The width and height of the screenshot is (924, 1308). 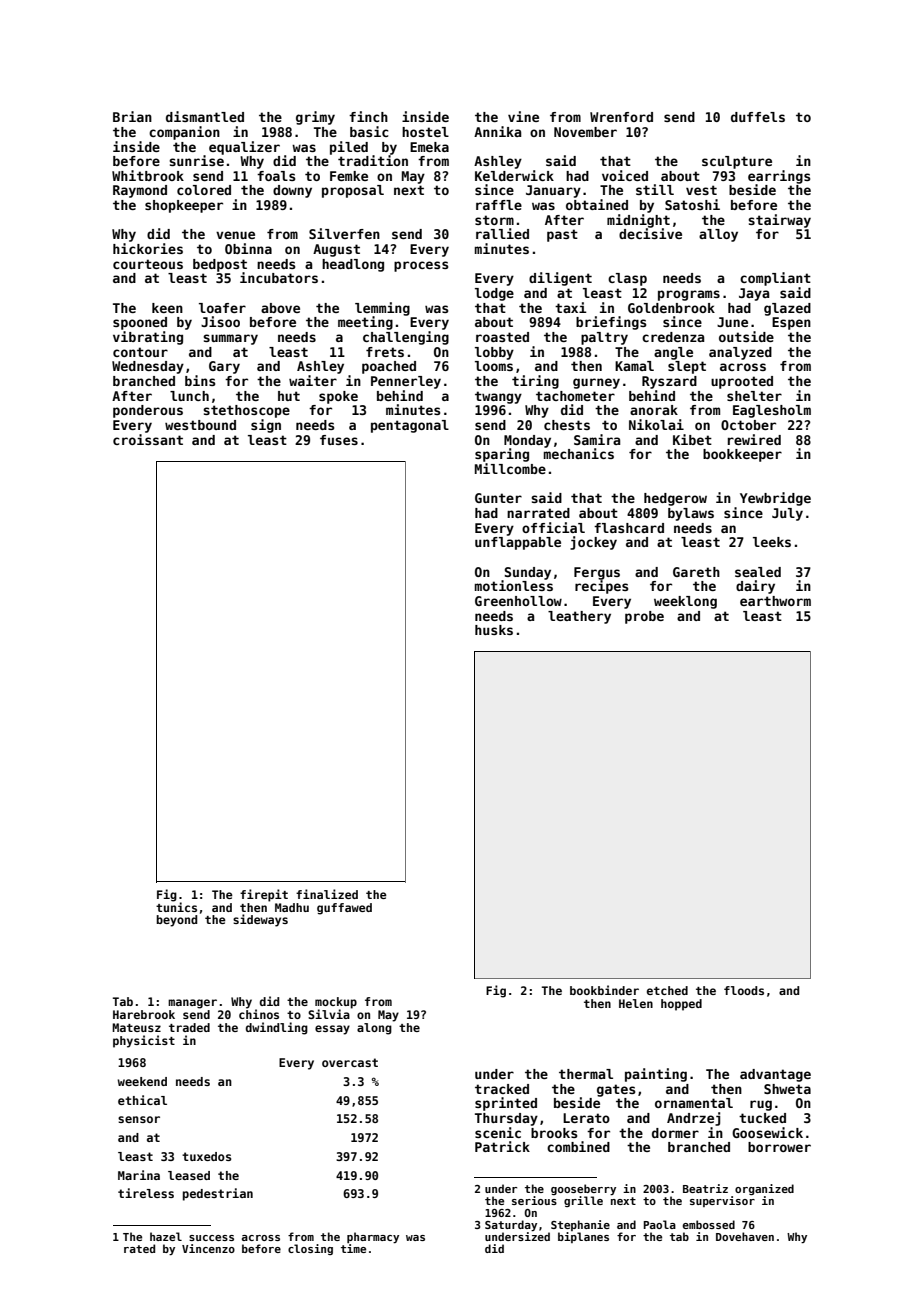 What do you see at coordinates (604, 990) in the screenshot?
I see `bookbinder` at bounding box center [604, 990].
